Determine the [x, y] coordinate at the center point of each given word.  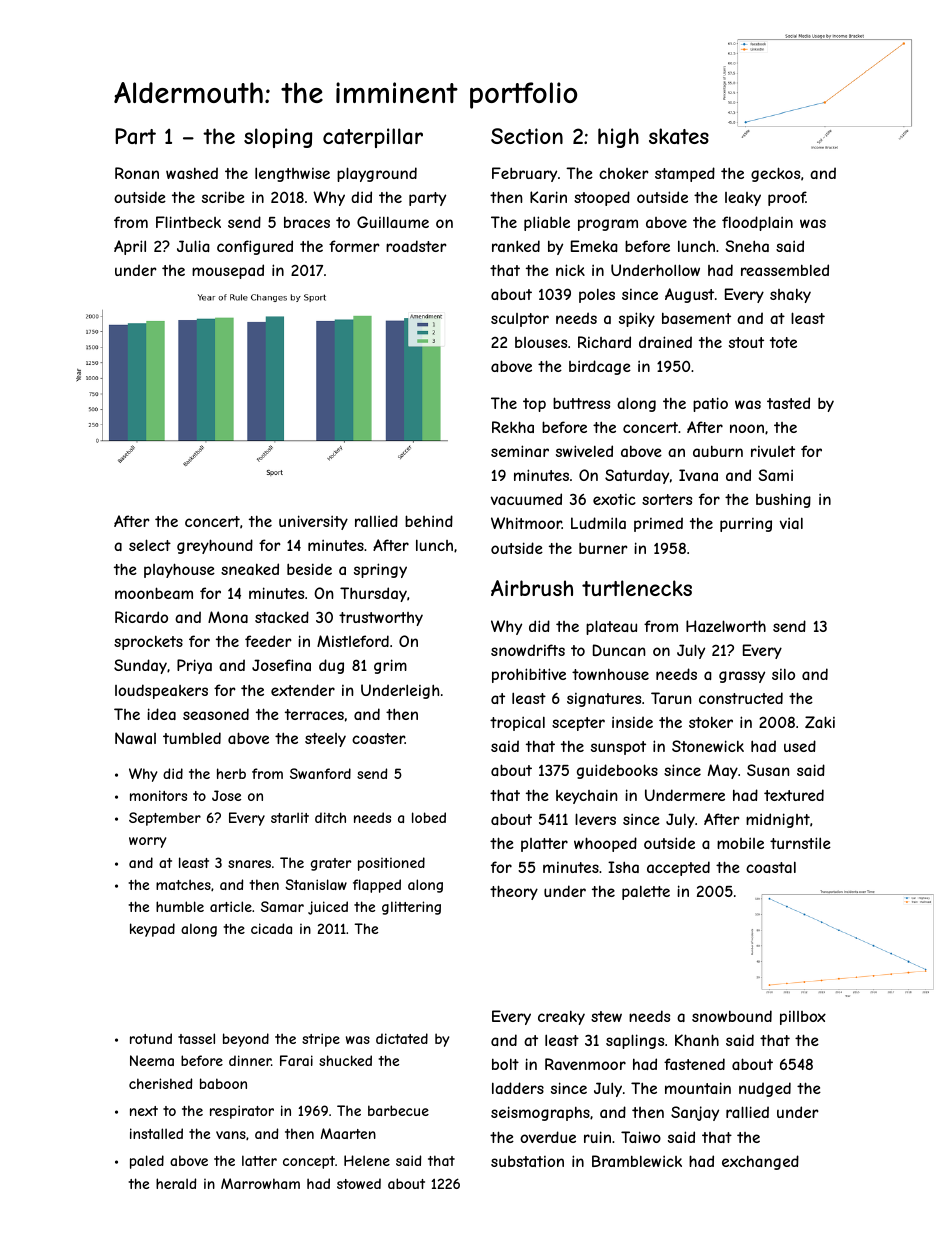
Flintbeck [188, 222]
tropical [517, 723]
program [608, 225]
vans [231, 1135]
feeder [268, 641]
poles [597, 295]
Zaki [820, 722]
